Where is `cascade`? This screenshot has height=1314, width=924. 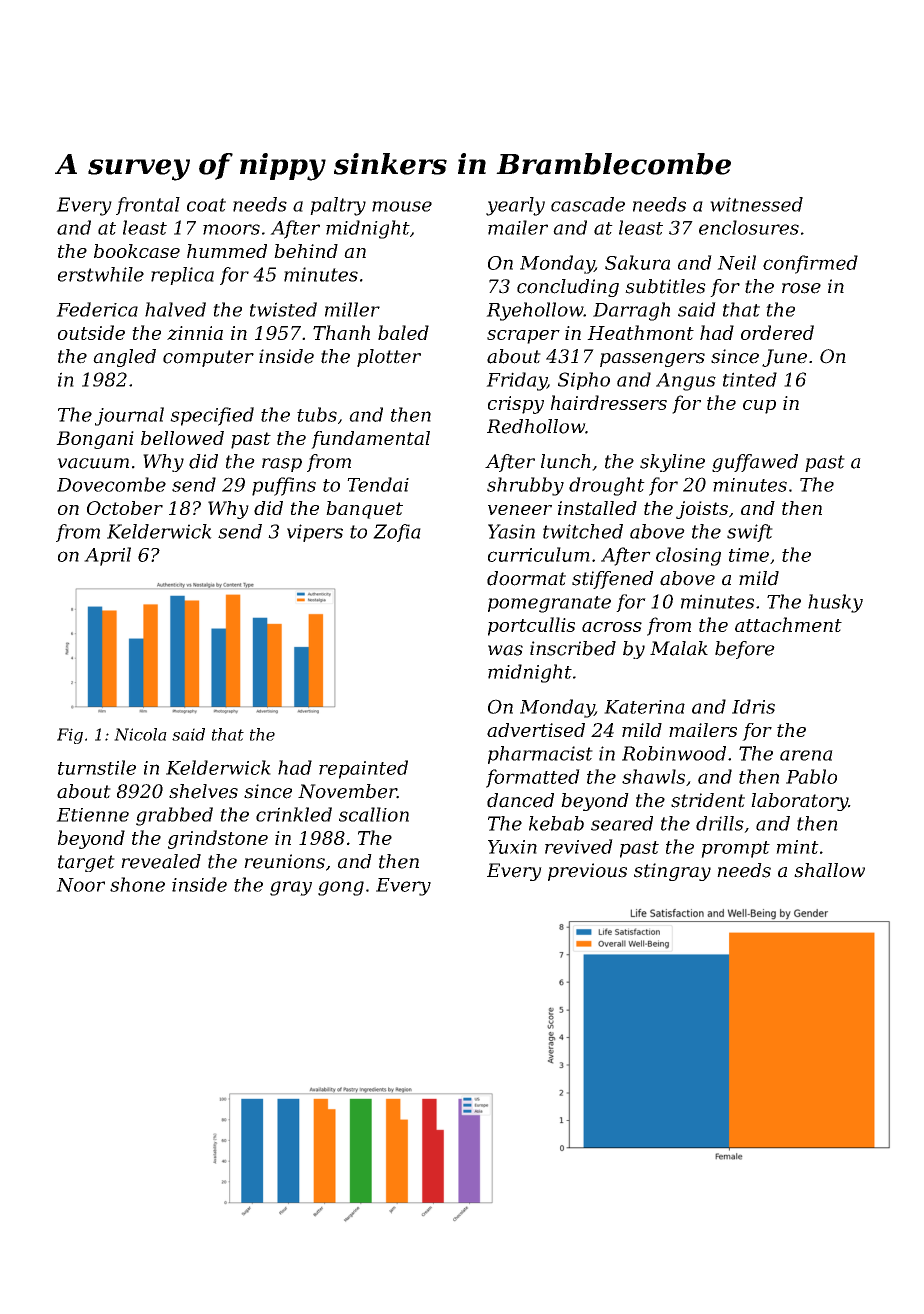
cascade is located at coordinates (588, 204).
